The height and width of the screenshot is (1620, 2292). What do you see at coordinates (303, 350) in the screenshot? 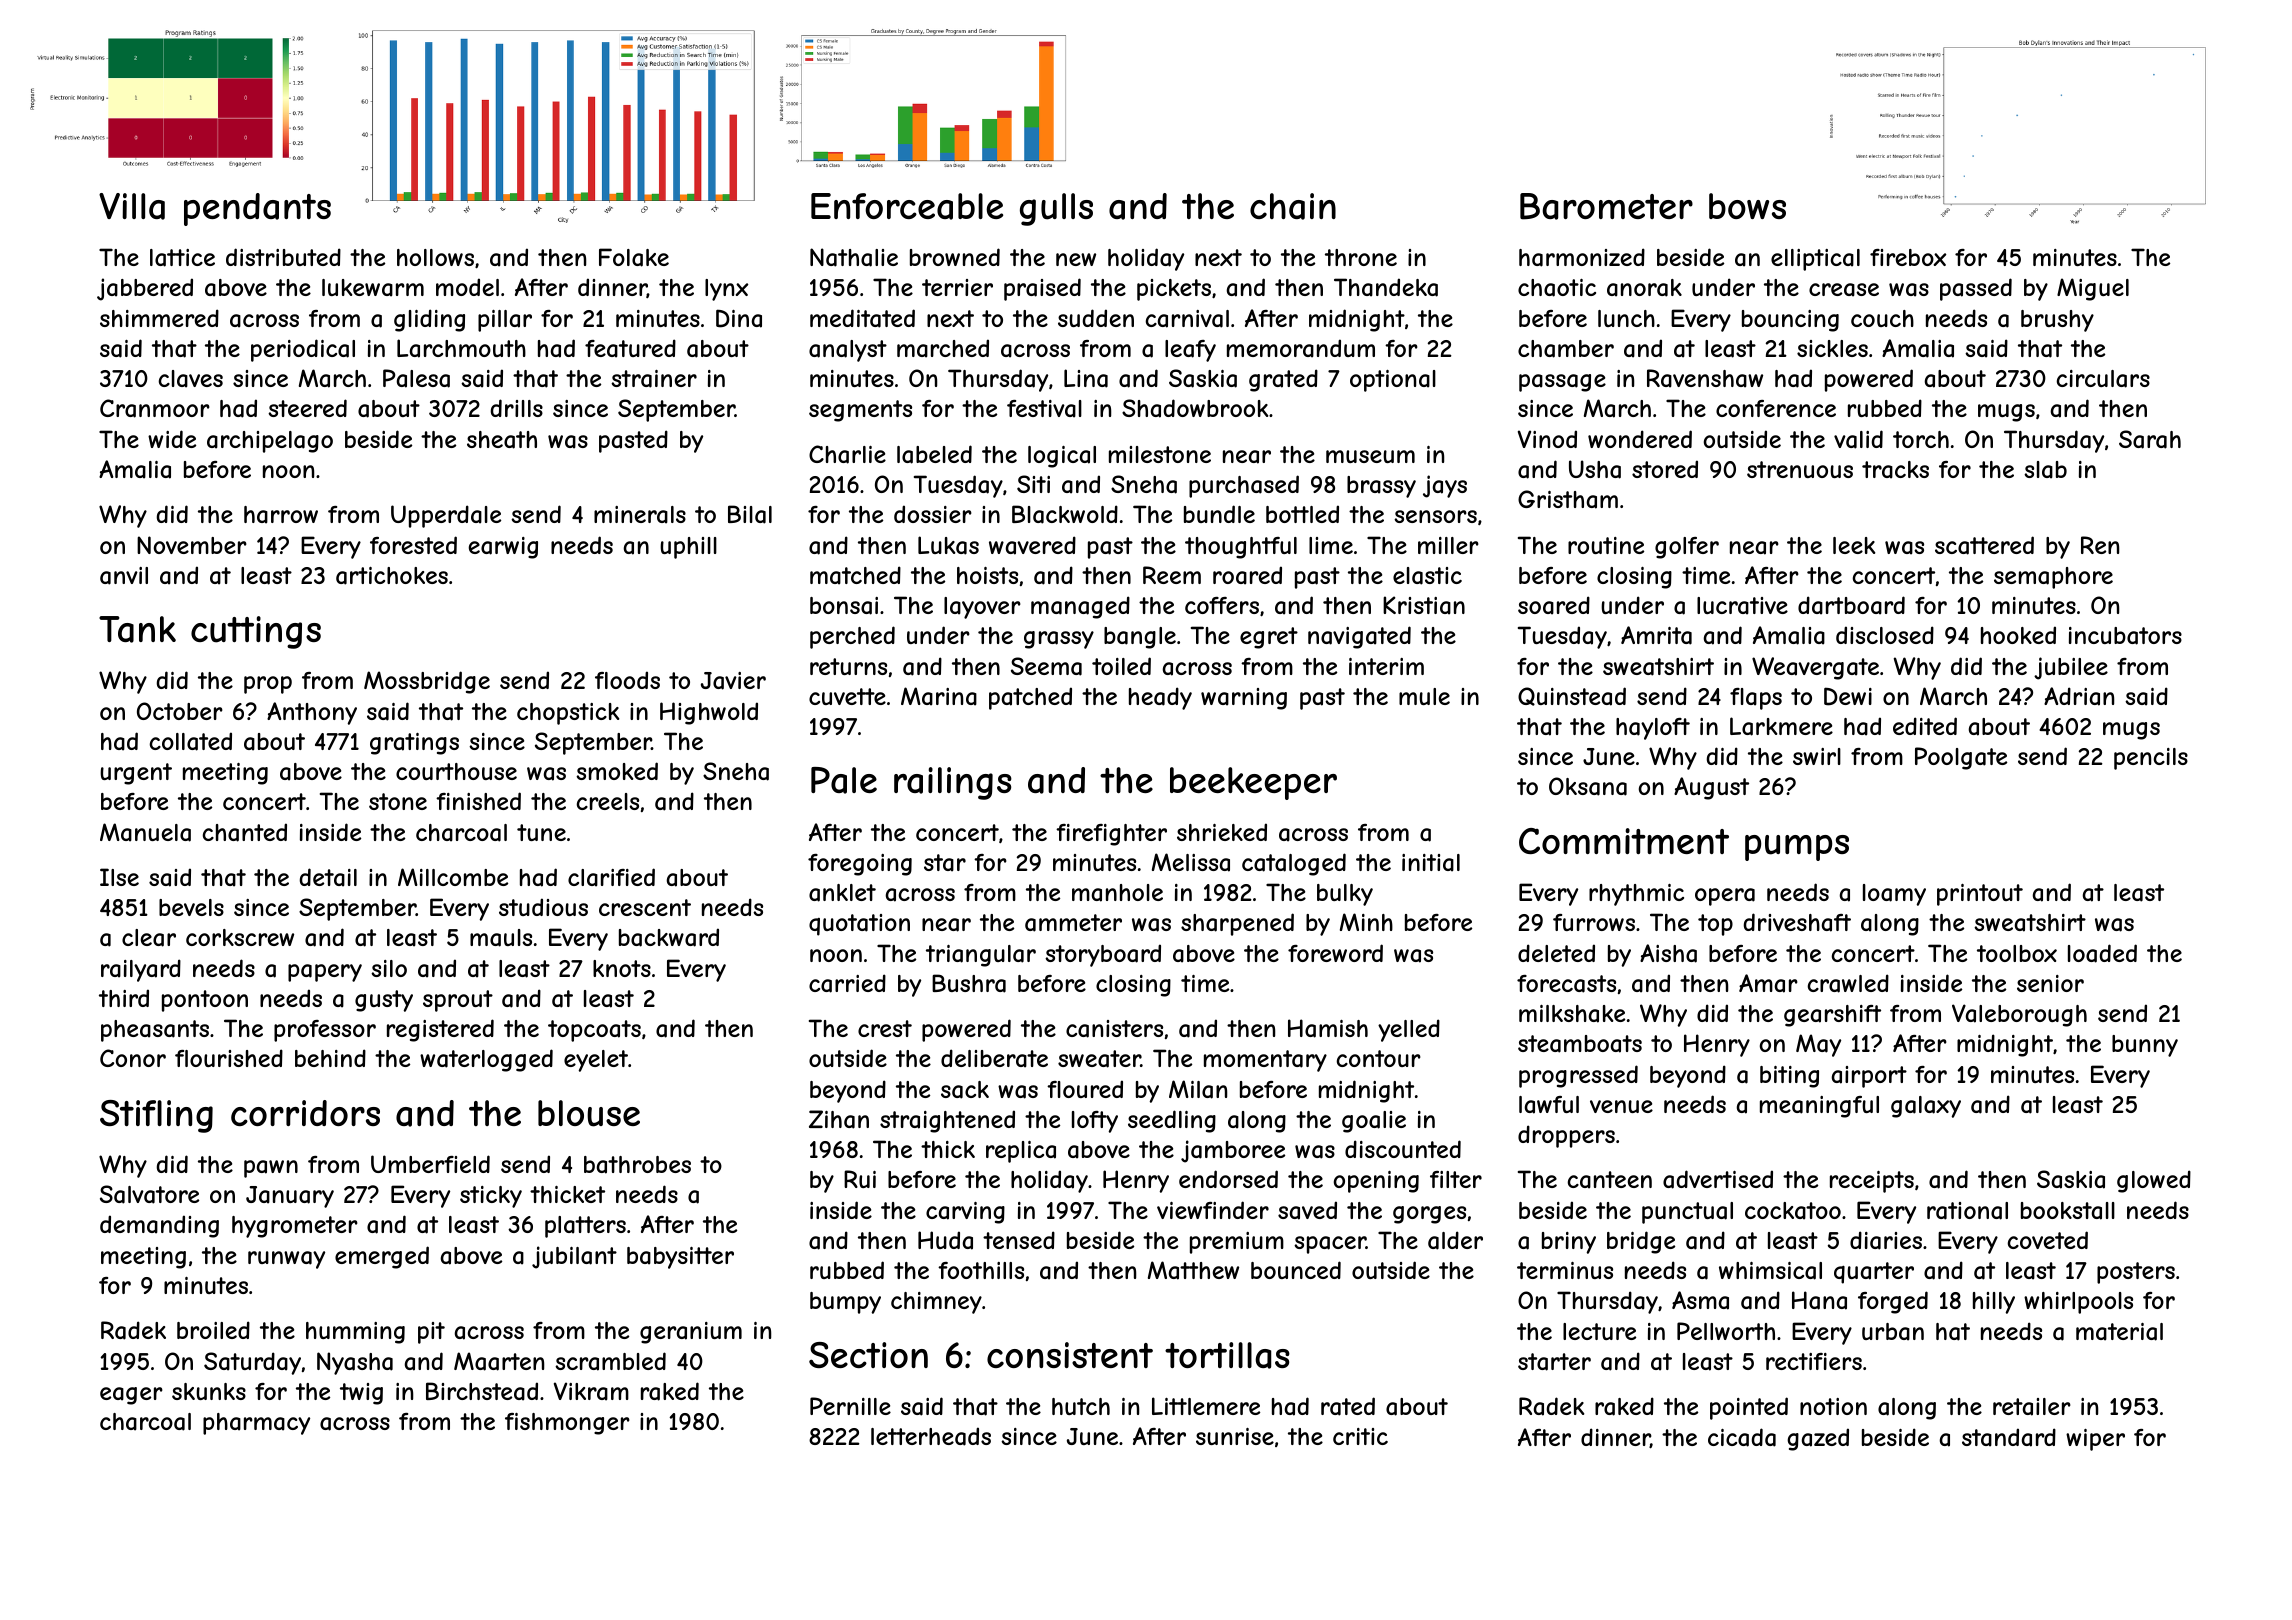
I see `periodical` at bounding box center [303, 350].
